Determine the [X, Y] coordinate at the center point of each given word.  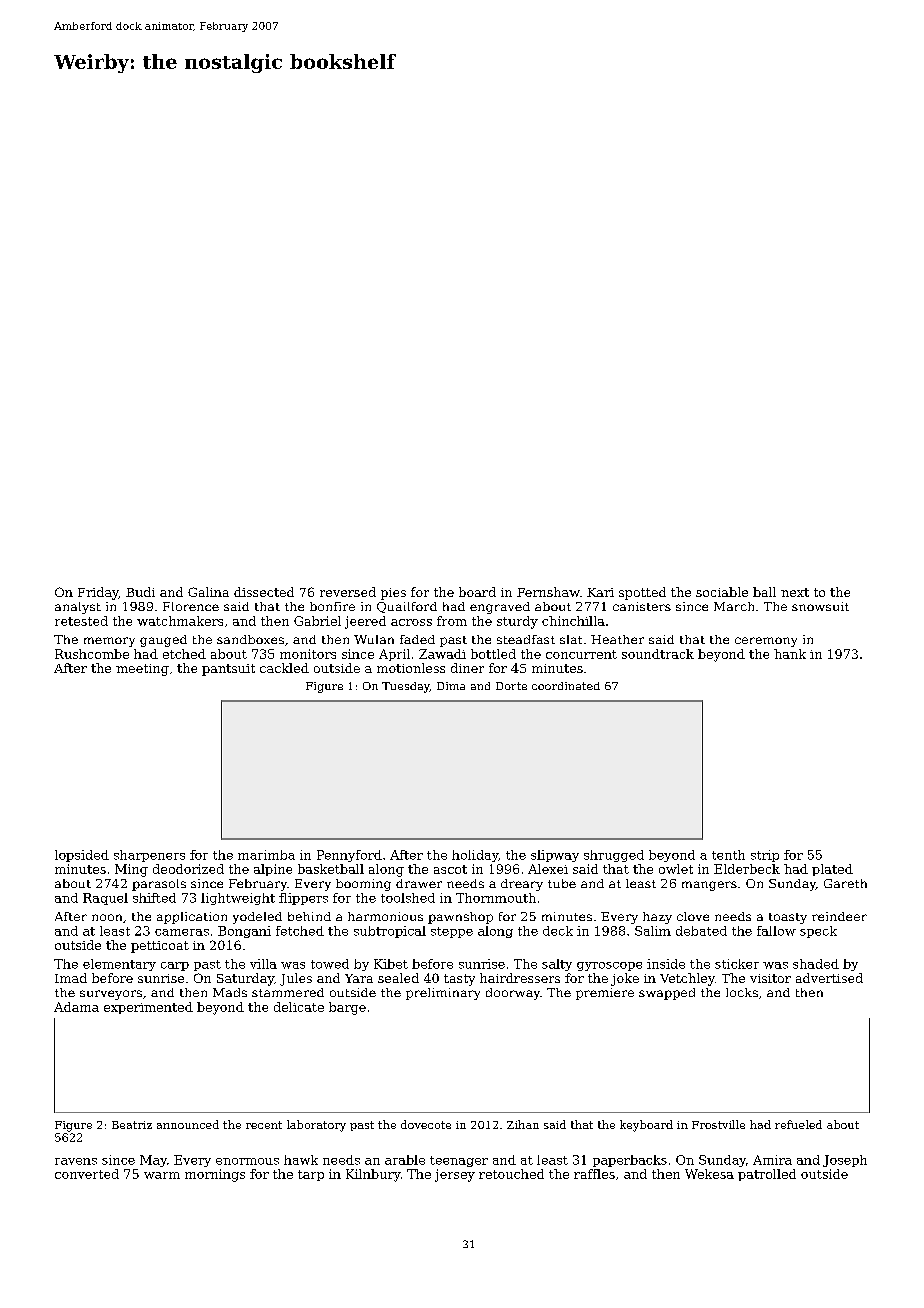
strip [765, 856]
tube [562, 883]
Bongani [244, 932]
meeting [142, 670]
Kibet [391, 964]
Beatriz [132, 1125]
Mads [230, 992]
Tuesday [406, 687]
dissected [264, 592]
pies [393, 594]
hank [790, 654]
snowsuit [820, 606]
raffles [594, 1174]
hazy [657, 918]
